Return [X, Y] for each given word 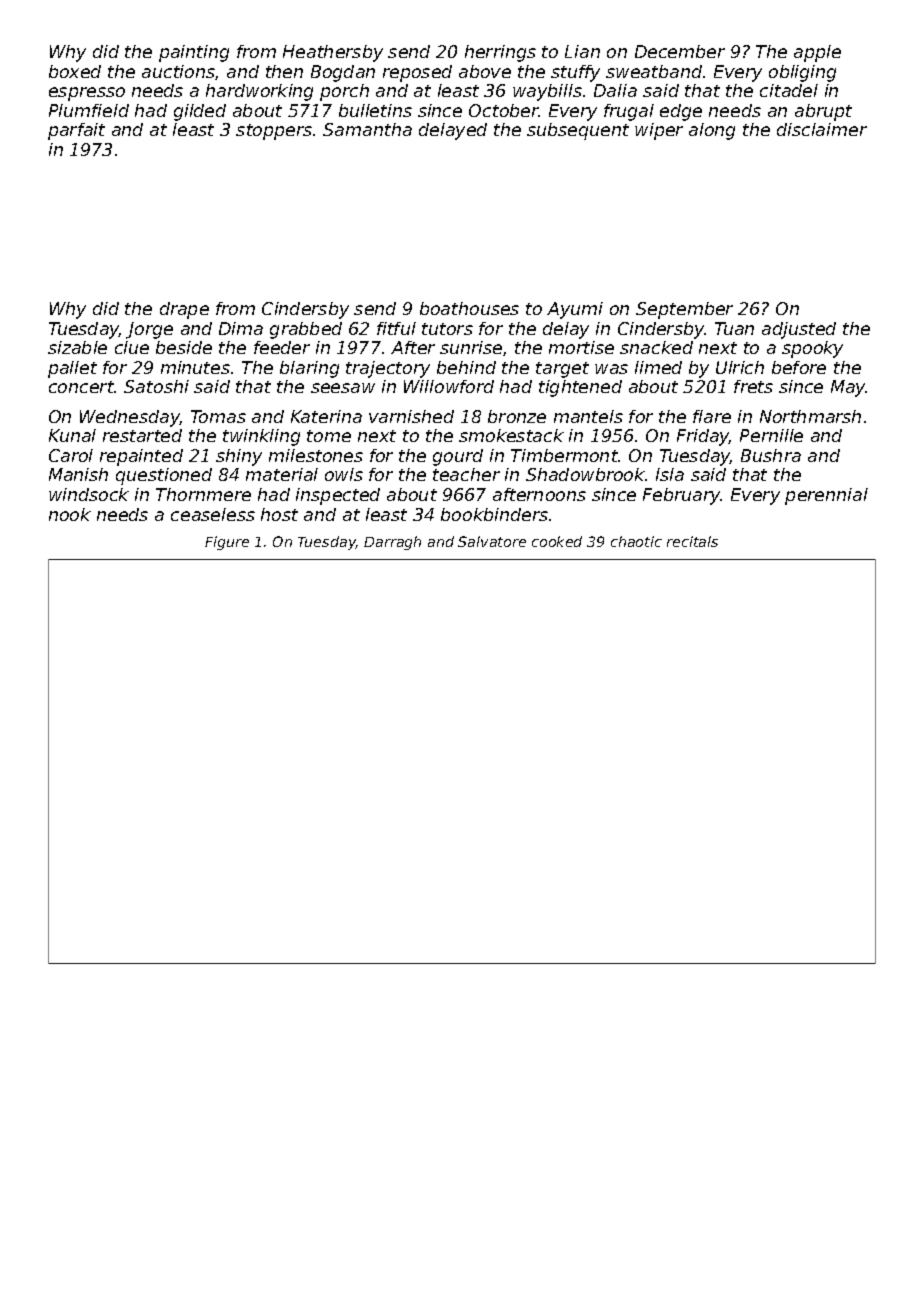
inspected [338, 496]
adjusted [799, 330]
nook [70, 514]
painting [194, 53]
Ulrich [740, 367]
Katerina [326, 416]
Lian [582, 51]
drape [184, 310]
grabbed [306, 330]
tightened [580, 388]
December [680, 51]
